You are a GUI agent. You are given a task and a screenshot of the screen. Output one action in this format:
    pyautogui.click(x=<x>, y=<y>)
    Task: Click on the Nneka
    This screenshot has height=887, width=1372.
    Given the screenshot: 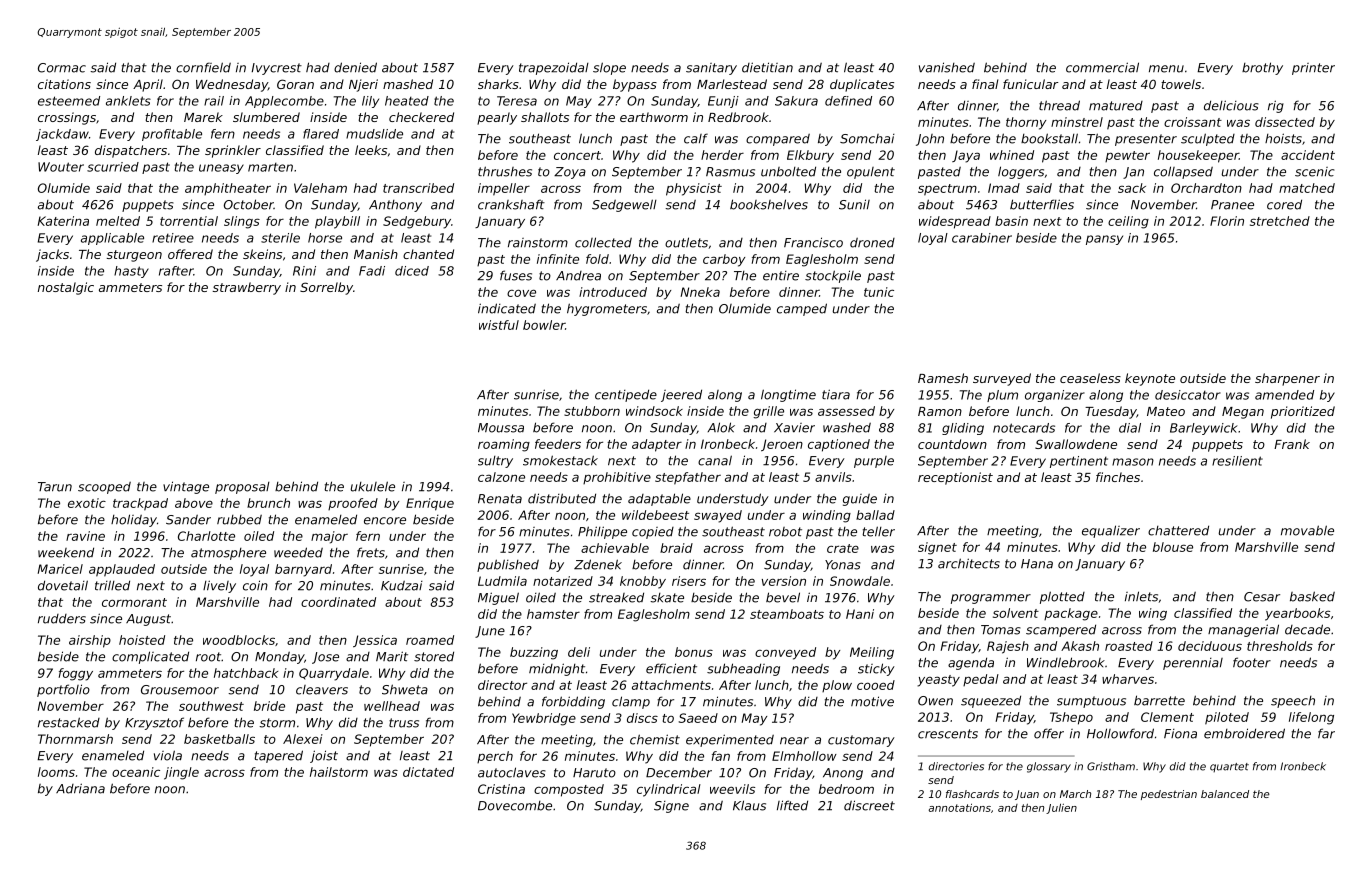 What is the action you would take?
    pyautogui.click(x=700, y=292)
